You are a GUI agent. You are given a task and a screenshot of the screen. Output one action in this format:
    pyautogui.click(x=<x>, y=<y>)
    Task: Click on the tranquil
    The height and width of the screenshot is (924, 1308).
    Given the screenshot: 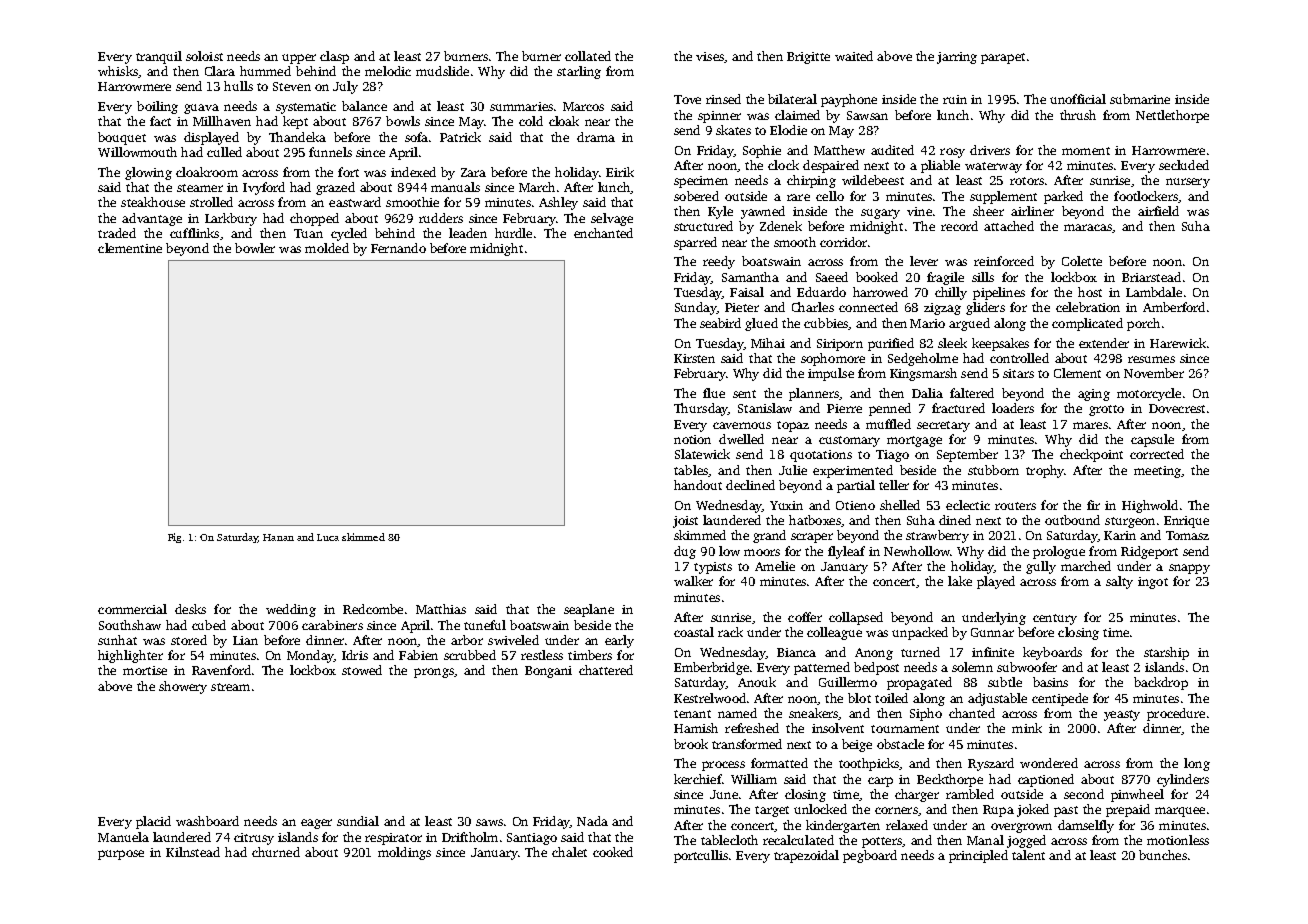 What is the action you would take?
    pyautogui.click(x=159, y=57)
